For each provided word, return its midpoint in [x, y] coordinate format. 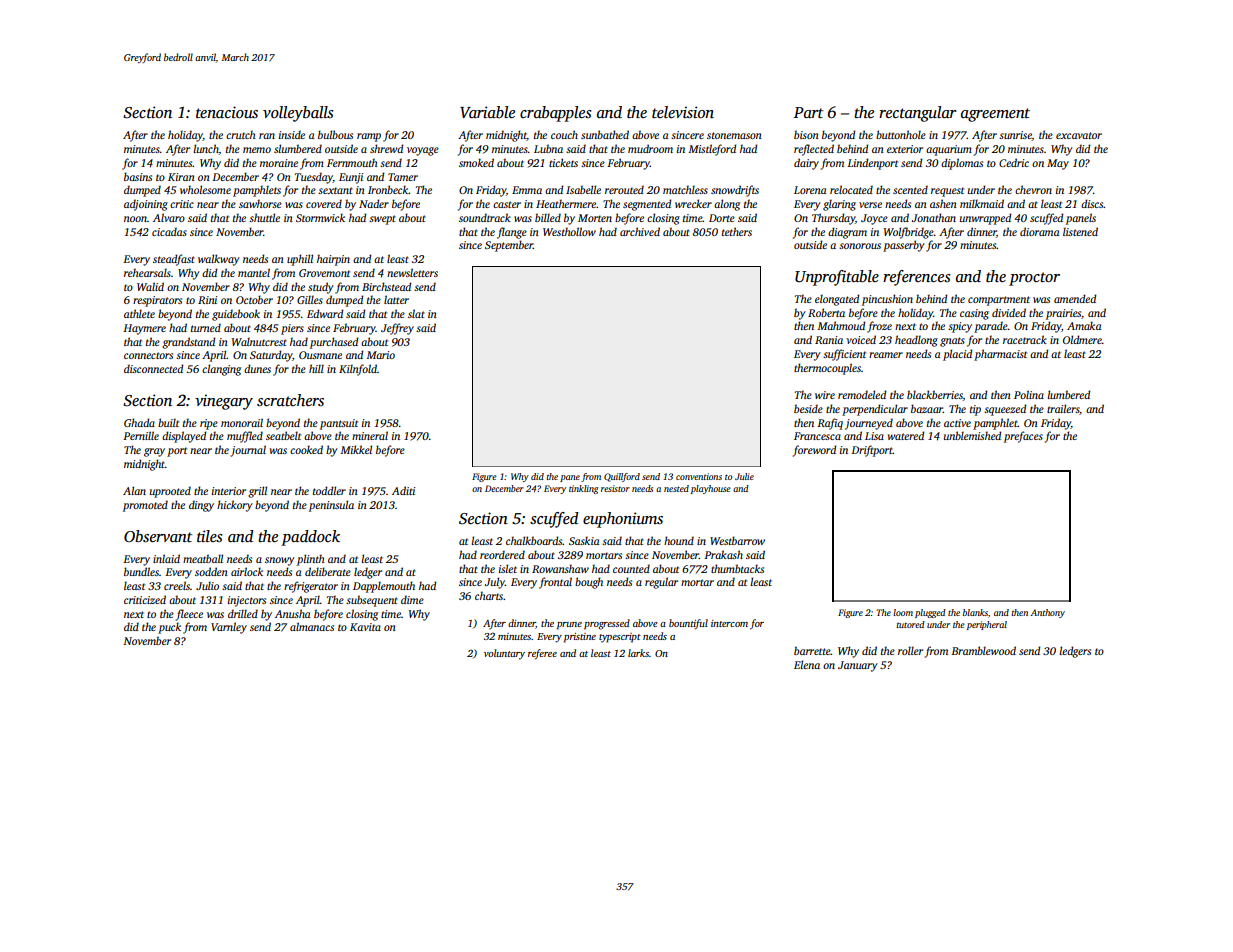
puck [169, 628]
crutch [241, 134]
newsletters [412, 272]
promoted [145, 506]
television [683, 112]
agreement [995, 115]
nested [676, 488]
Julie [744, 476]
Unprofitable [837, 278]
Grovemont [324, 273]
